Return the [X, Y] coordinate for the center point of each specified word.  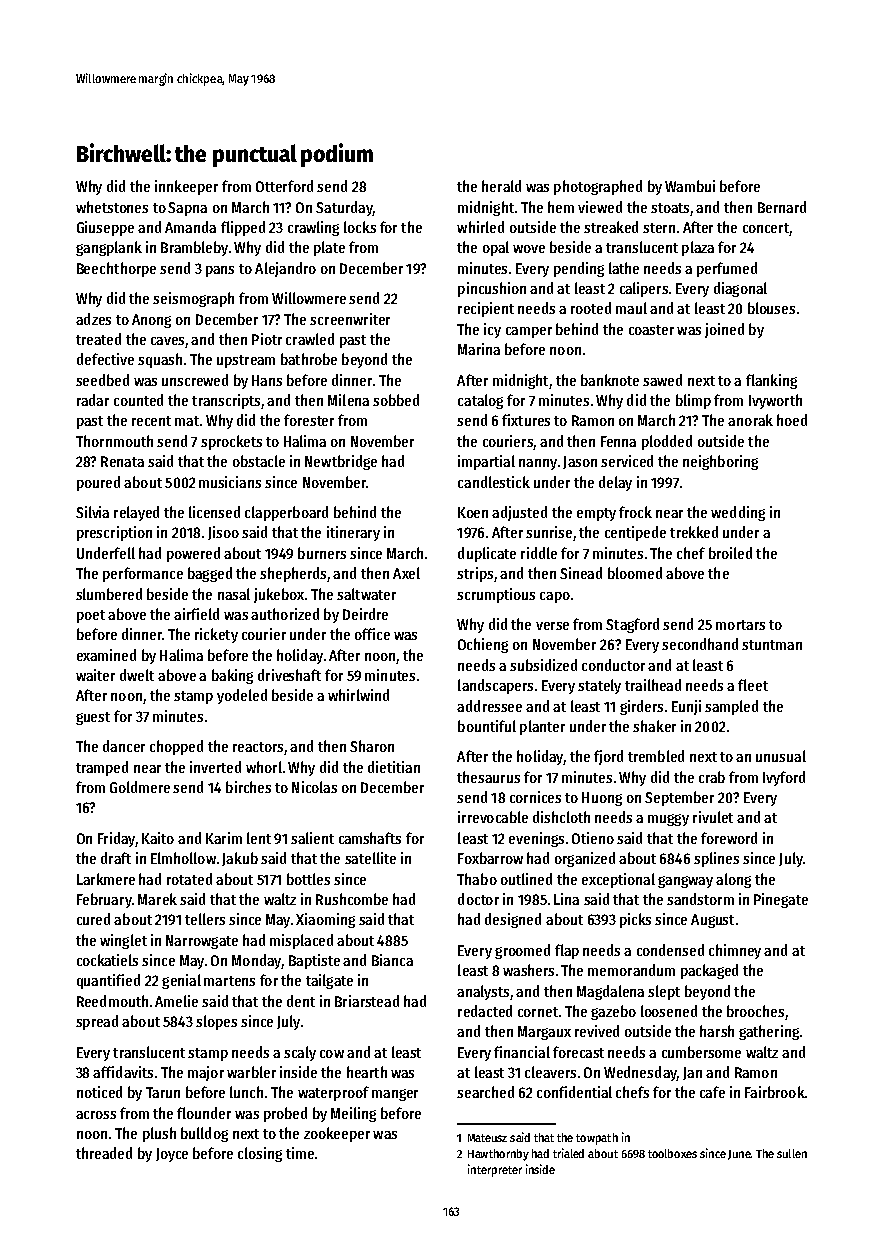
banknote [610, 380]
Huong [602, 799]
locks [360, 227]
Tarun [163, 1092]
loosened [669, 1011]
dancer [124, 746]
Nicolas [314, 787]
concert [766, 228]
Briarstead [367, 1001]
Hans [267, 380]
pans [220, 271]
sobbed [396, 400]
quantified [108, 981]
